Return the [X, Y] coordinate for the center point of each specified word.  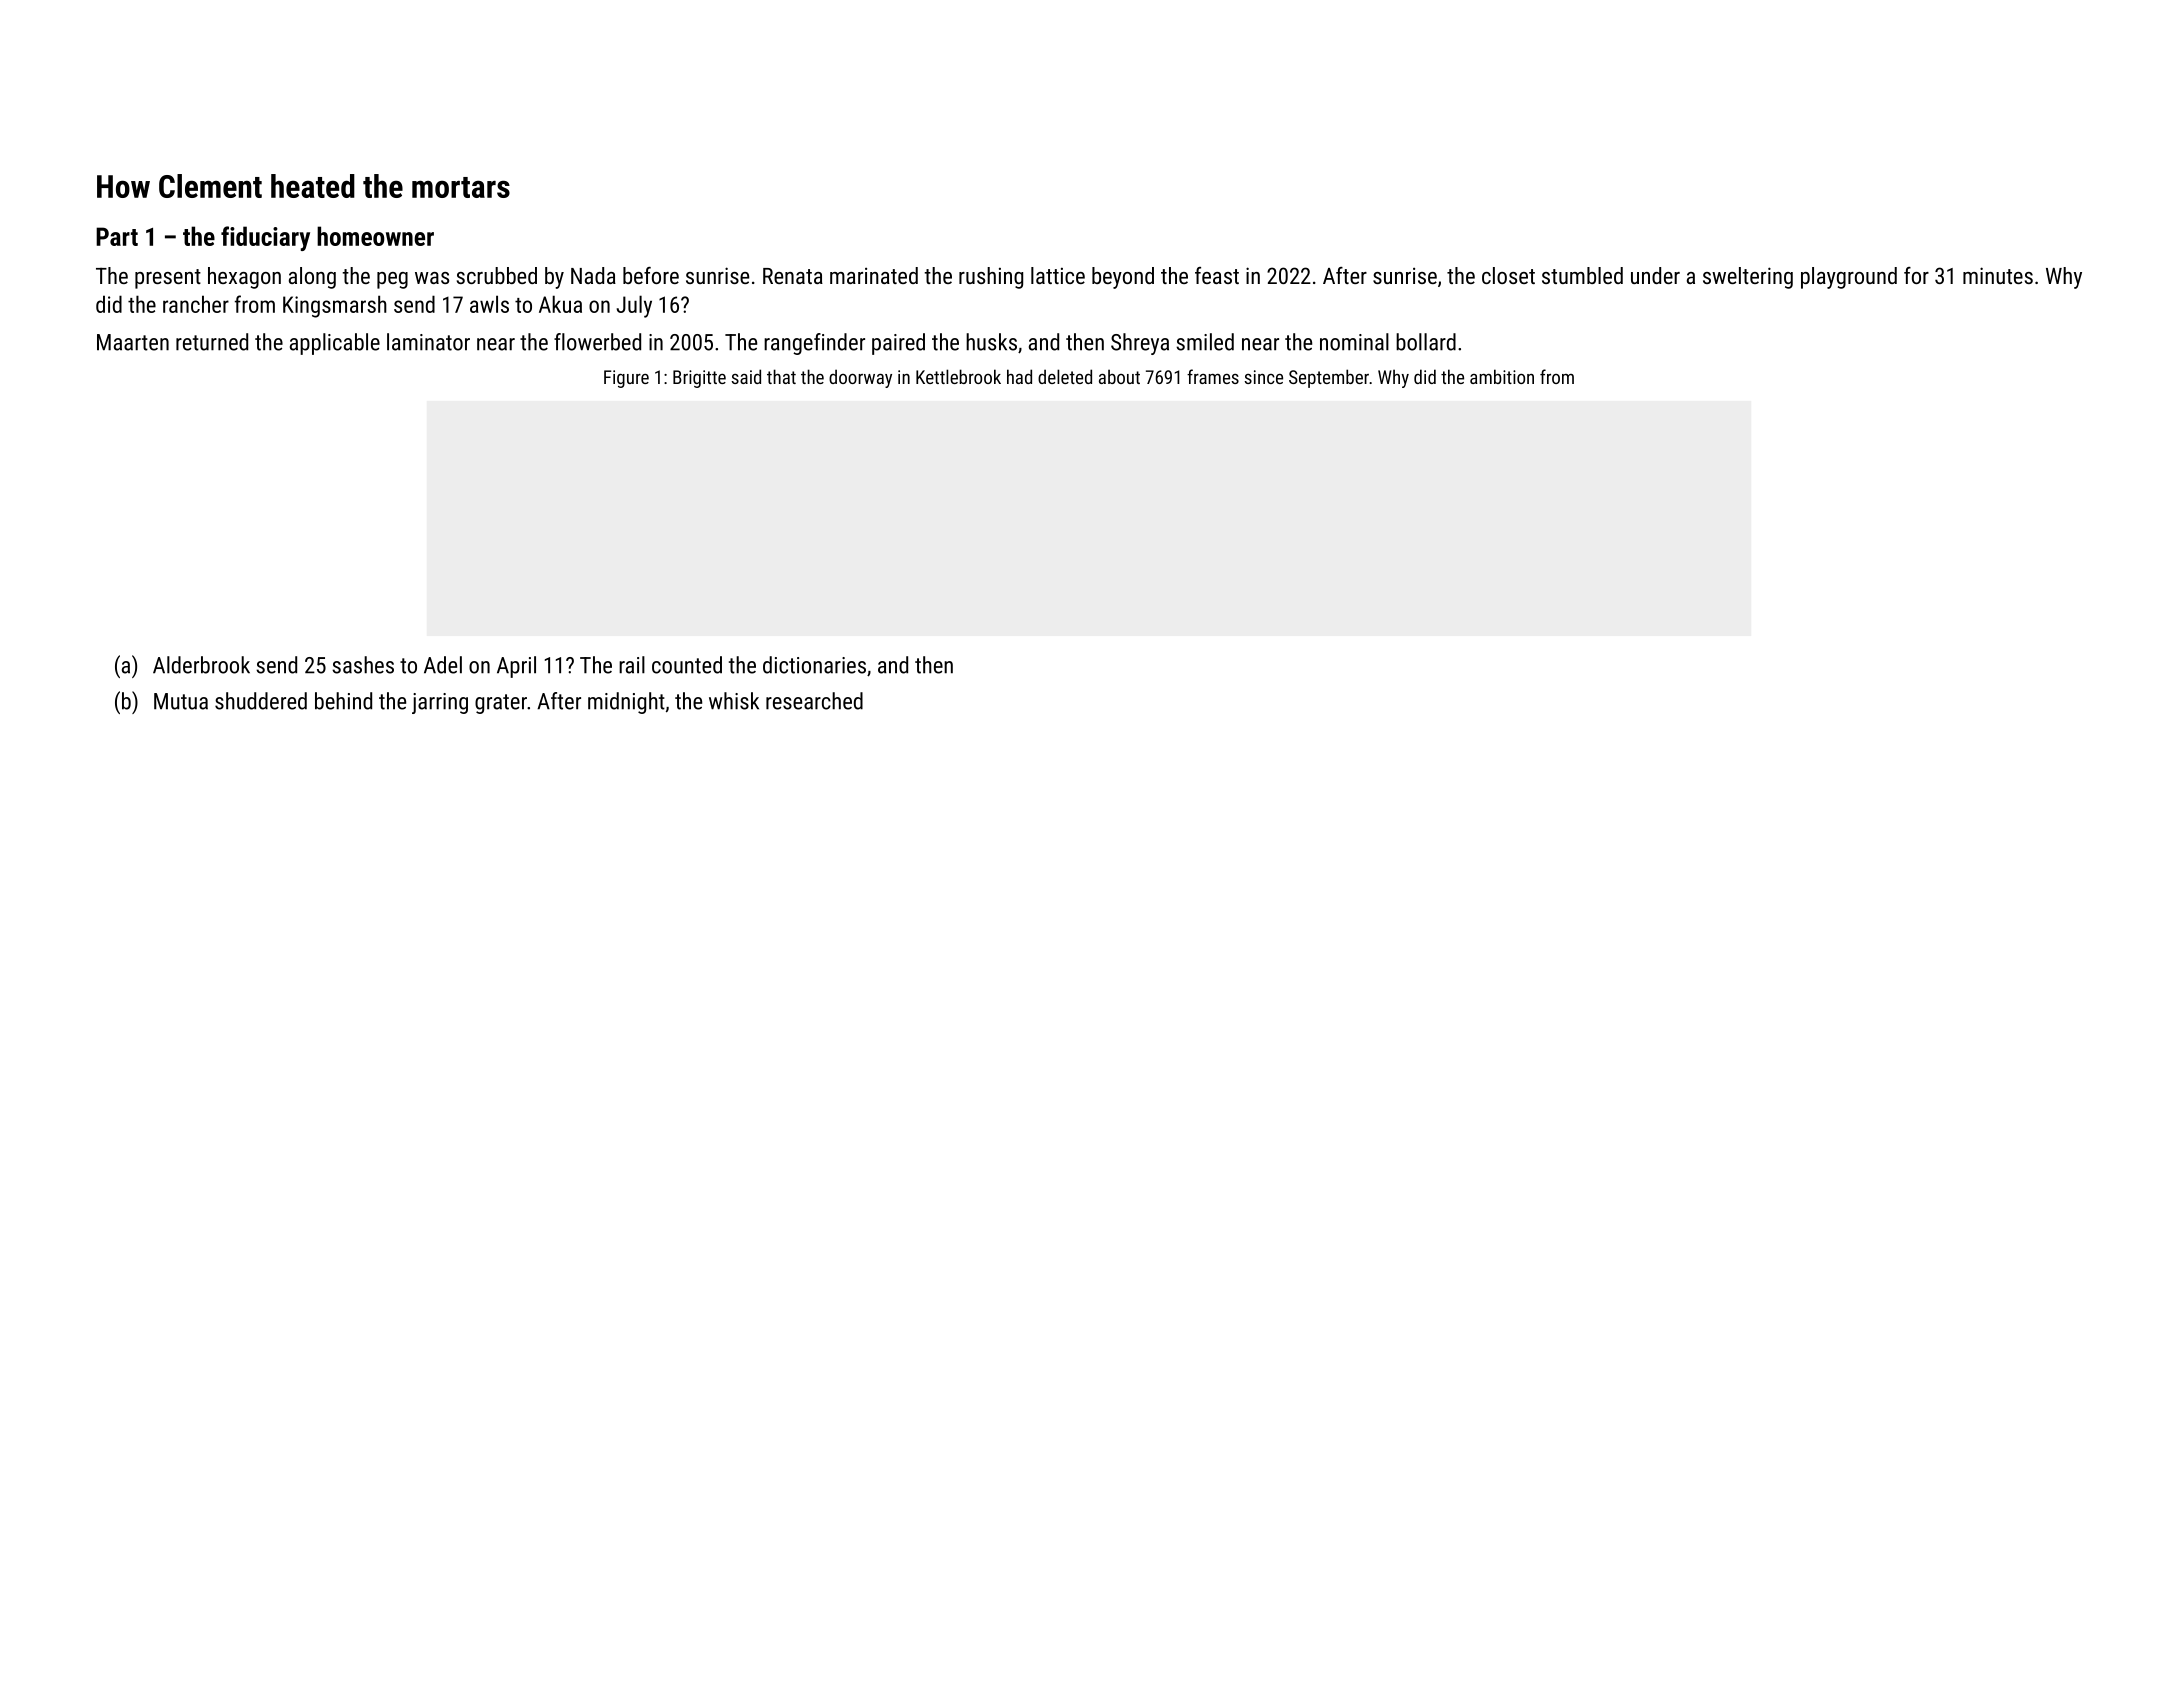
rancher [196, 304]
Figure [626, 379]
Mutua [181, 701]
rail [632, 665]
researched [814, 701]
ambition [1502, 376]
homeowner [375, 236]
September [1329, 378]
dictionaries [814, 665]
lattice [1058, 275]
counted [687, 665]
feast [1217, 275]
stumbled [1582, 275]
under [1655, 275]
